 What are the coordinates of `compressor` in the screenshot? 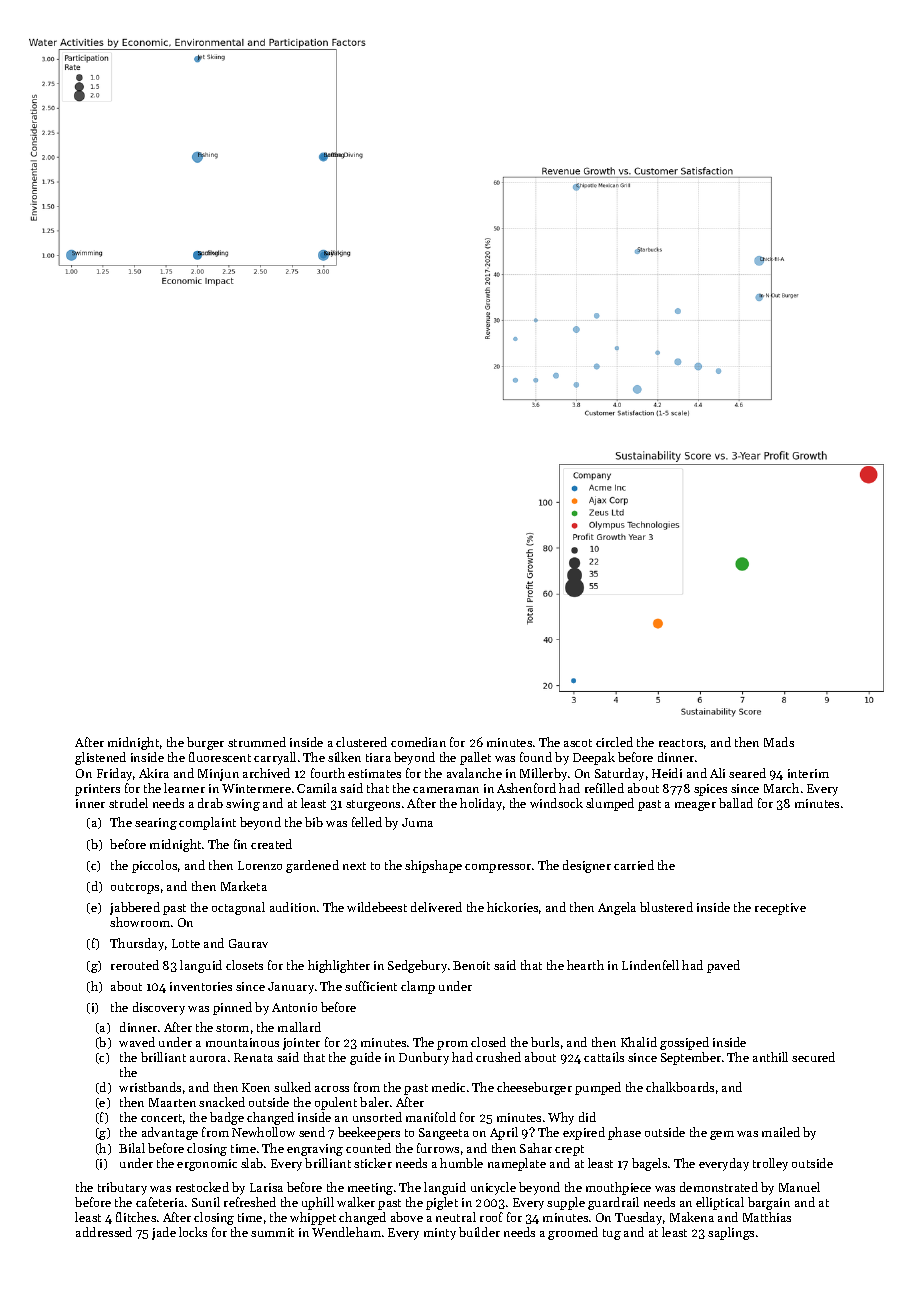 It's located at (498, 868).
